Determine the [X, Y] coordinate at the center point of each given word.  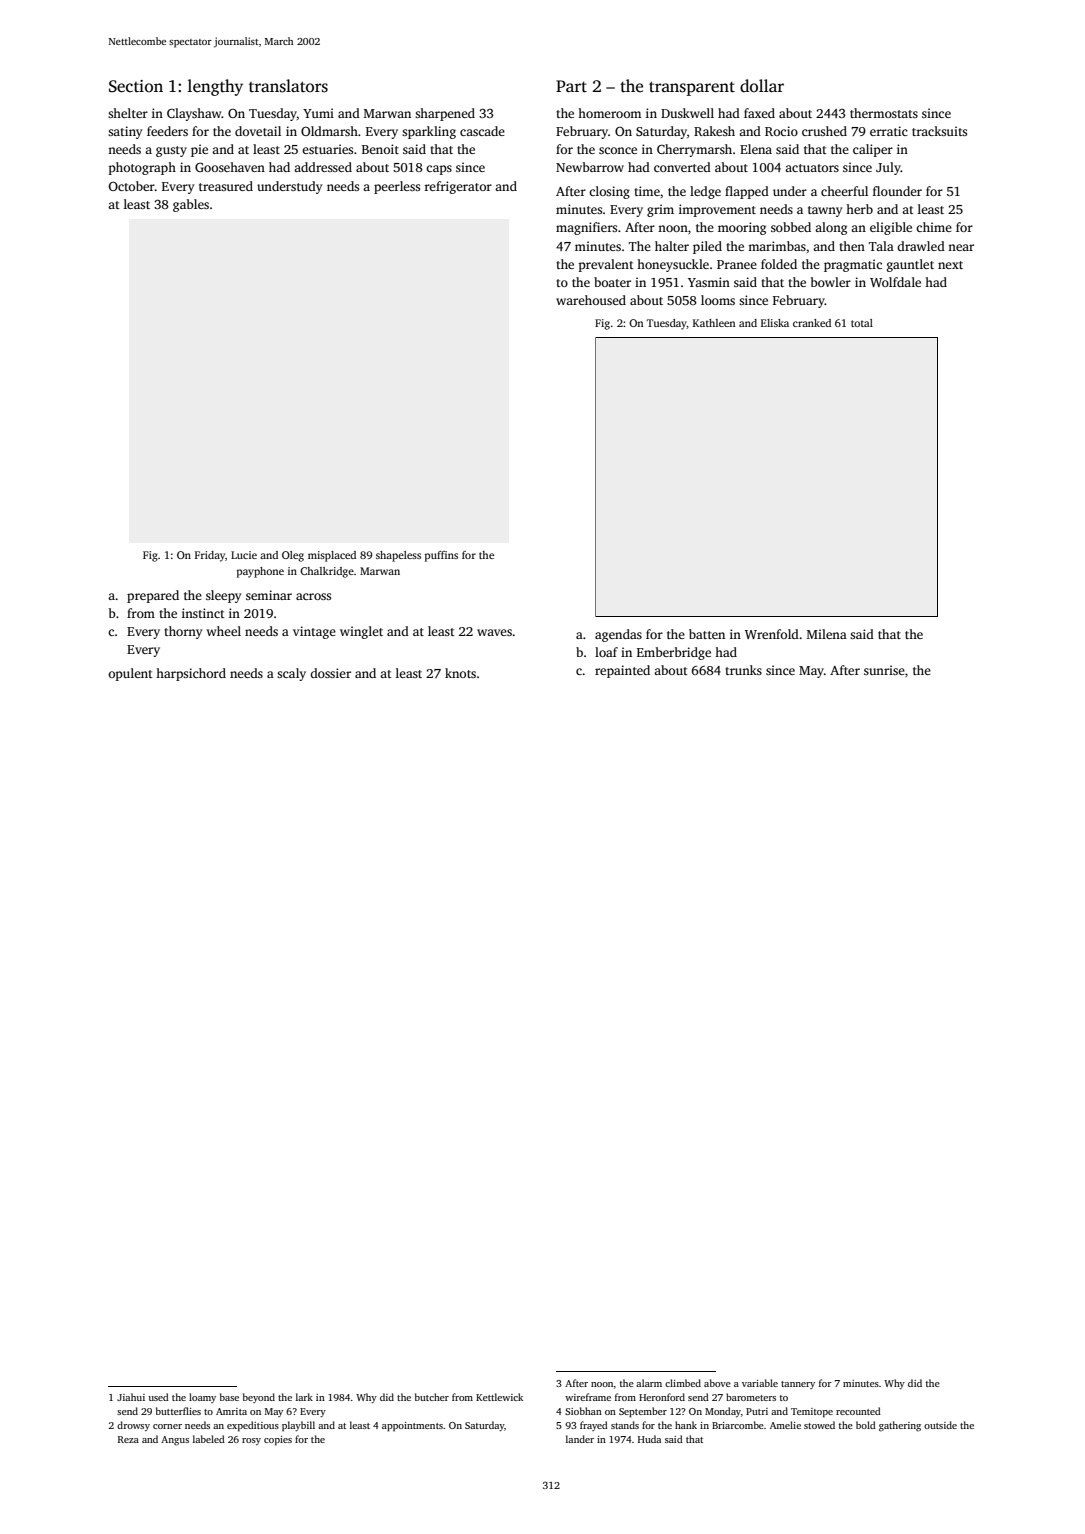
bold [866, 1425]
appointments [412, 1427]
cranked [812, 323]
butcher [432, 1397]
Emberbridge [674, 653]
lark [304, 1397]
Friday [210, 556]
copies [278, 1440]
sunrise [884, 670]
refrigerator [458, 187]
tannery [798, 1385]
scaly [291, 674]
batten [707, 634]
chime [934, 227]
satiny [125, 132]
